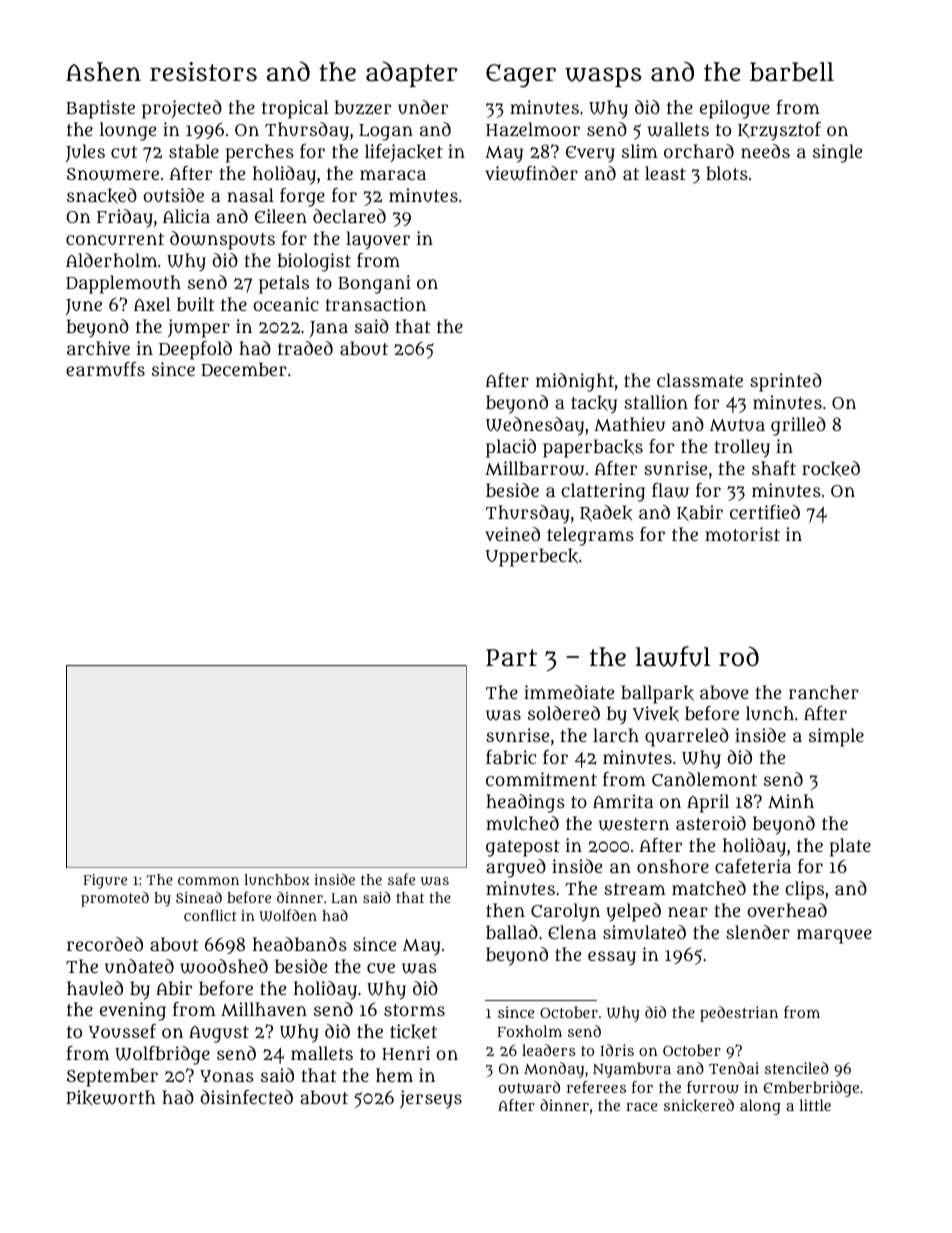 This screenshot has height=1233, width=952. What do you see at coordinates (791, 801) in the screenshot?
I see `Minh` at bounding box center [791, 801].
